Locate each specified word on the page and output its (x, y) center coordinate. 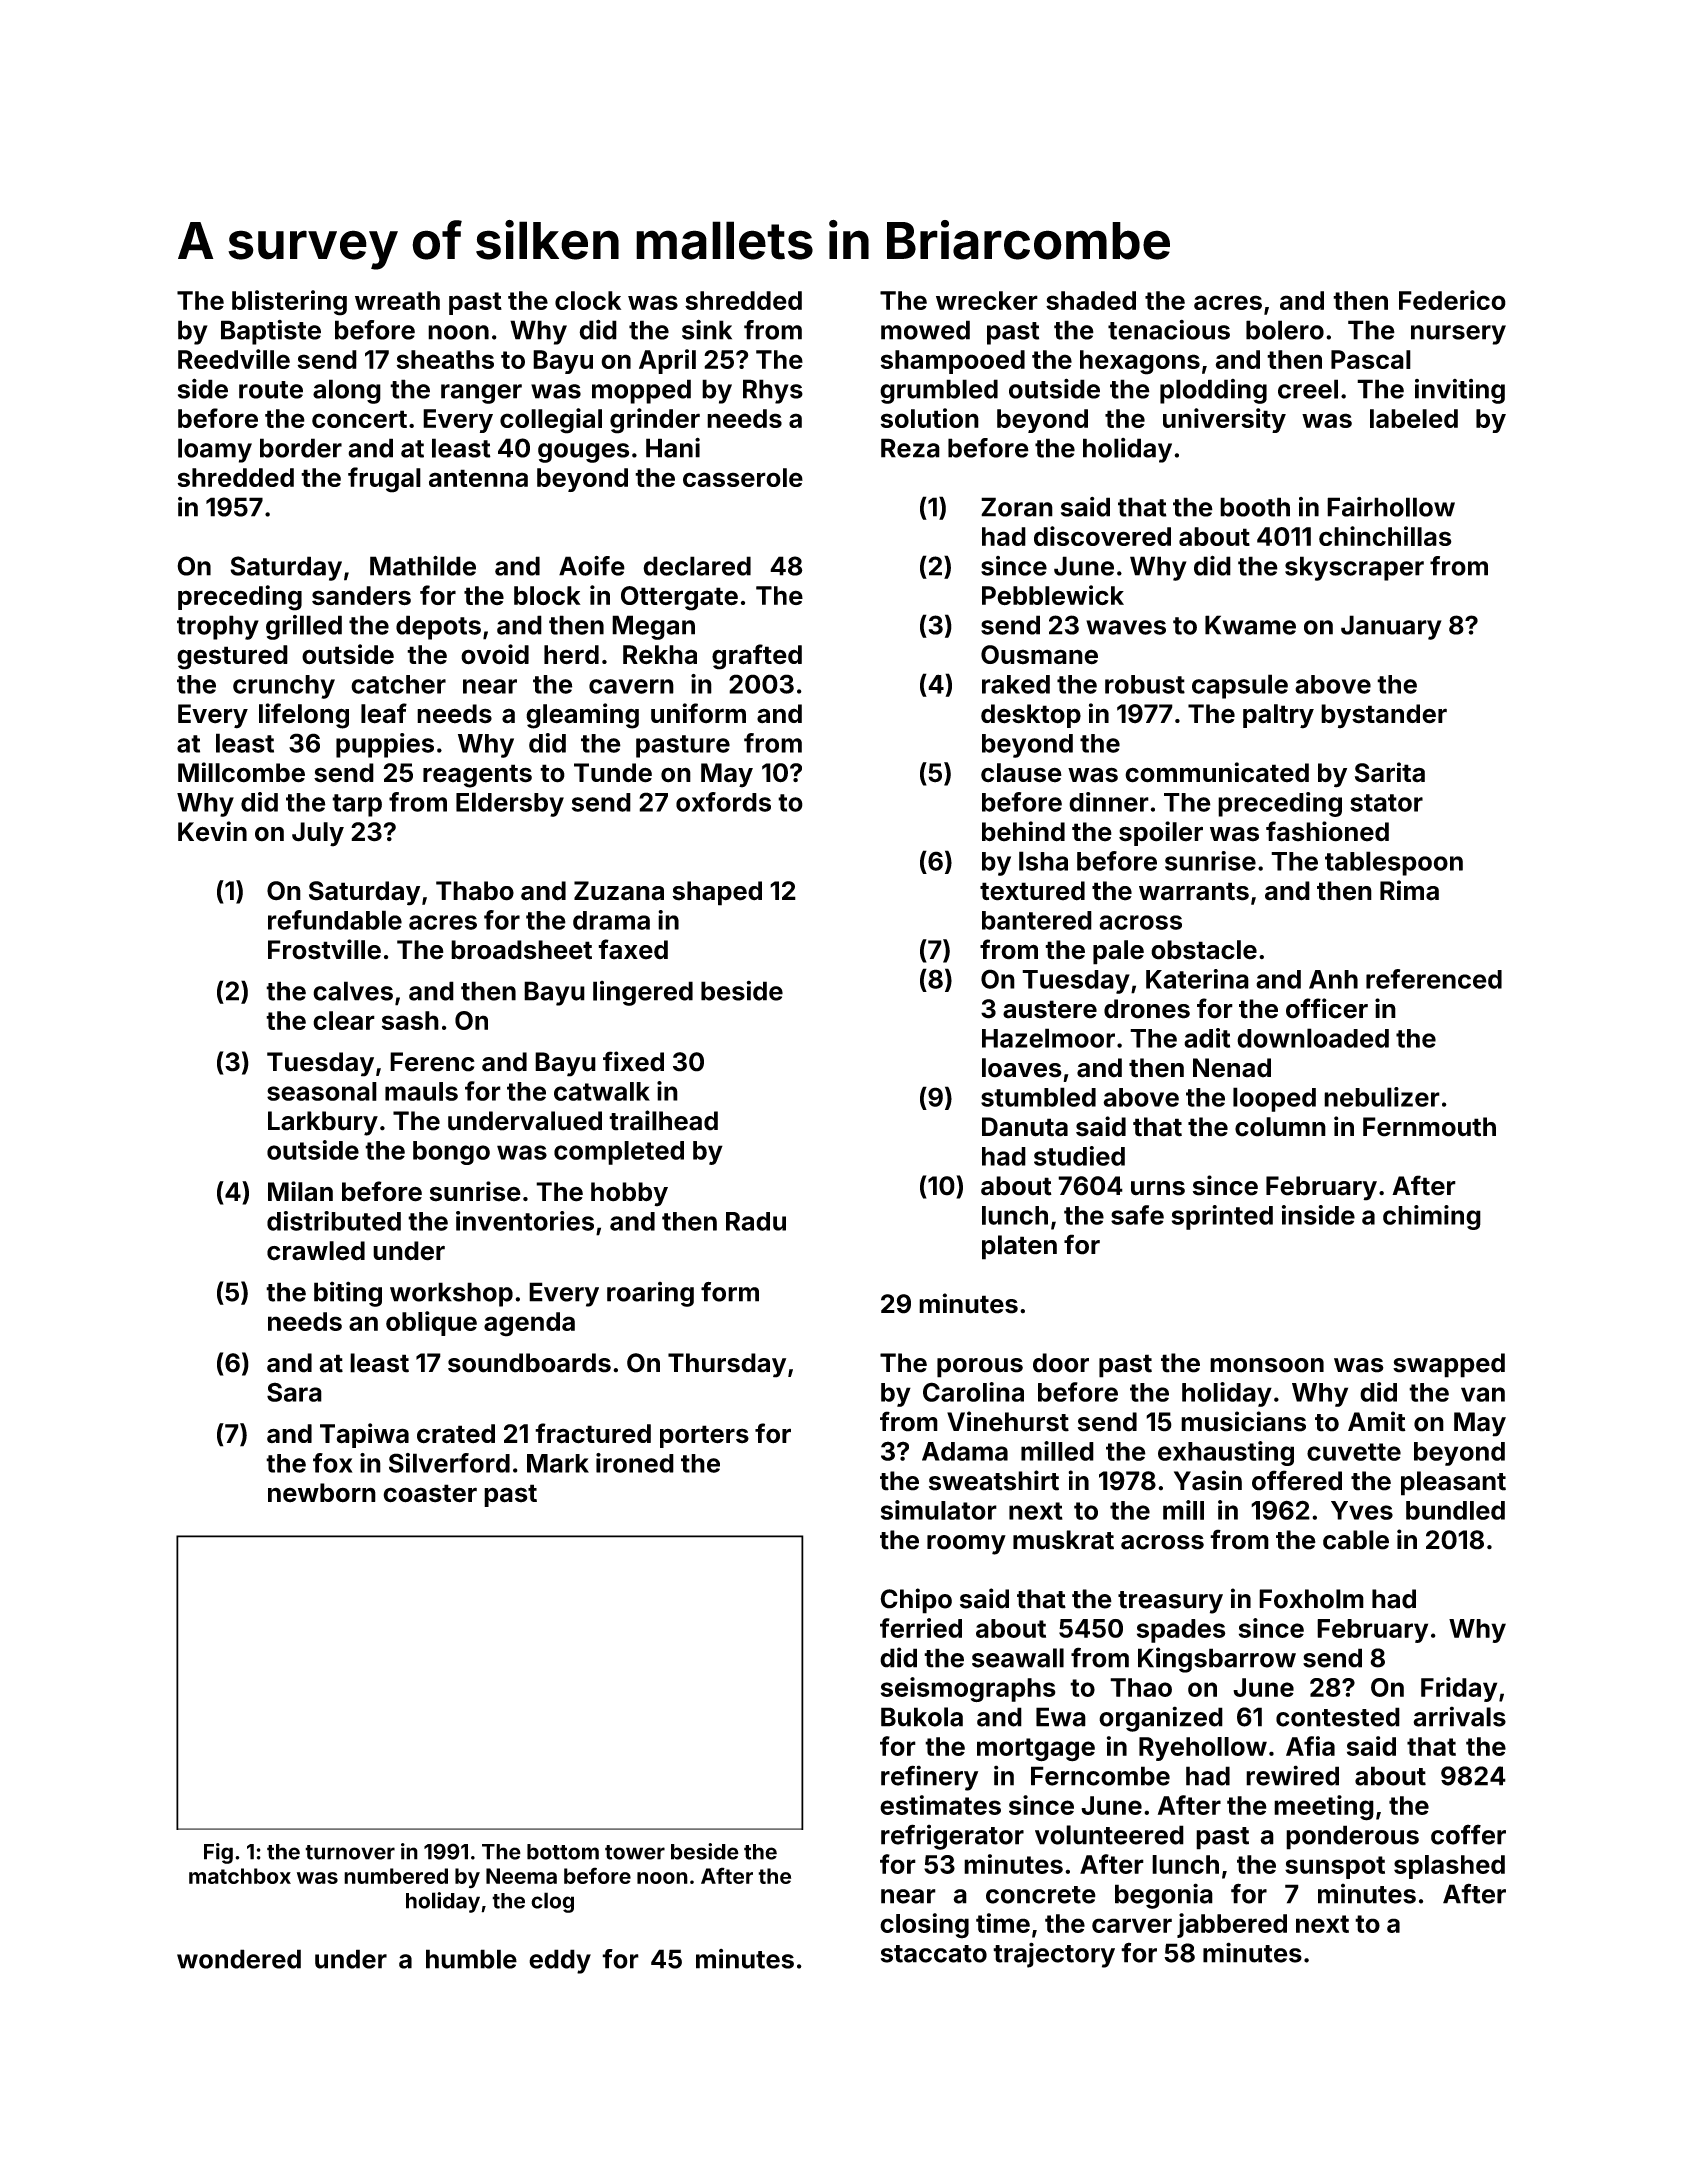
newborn (322, 1493)
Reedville (234, 359)
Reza (910, 448)
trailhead (663, 1120)
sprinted (1222, 1217)
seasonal (322, 1091)
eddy (560, 1961)
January (1391, 627)
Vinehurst (1008, 1421)
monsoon (1267, 1365)
